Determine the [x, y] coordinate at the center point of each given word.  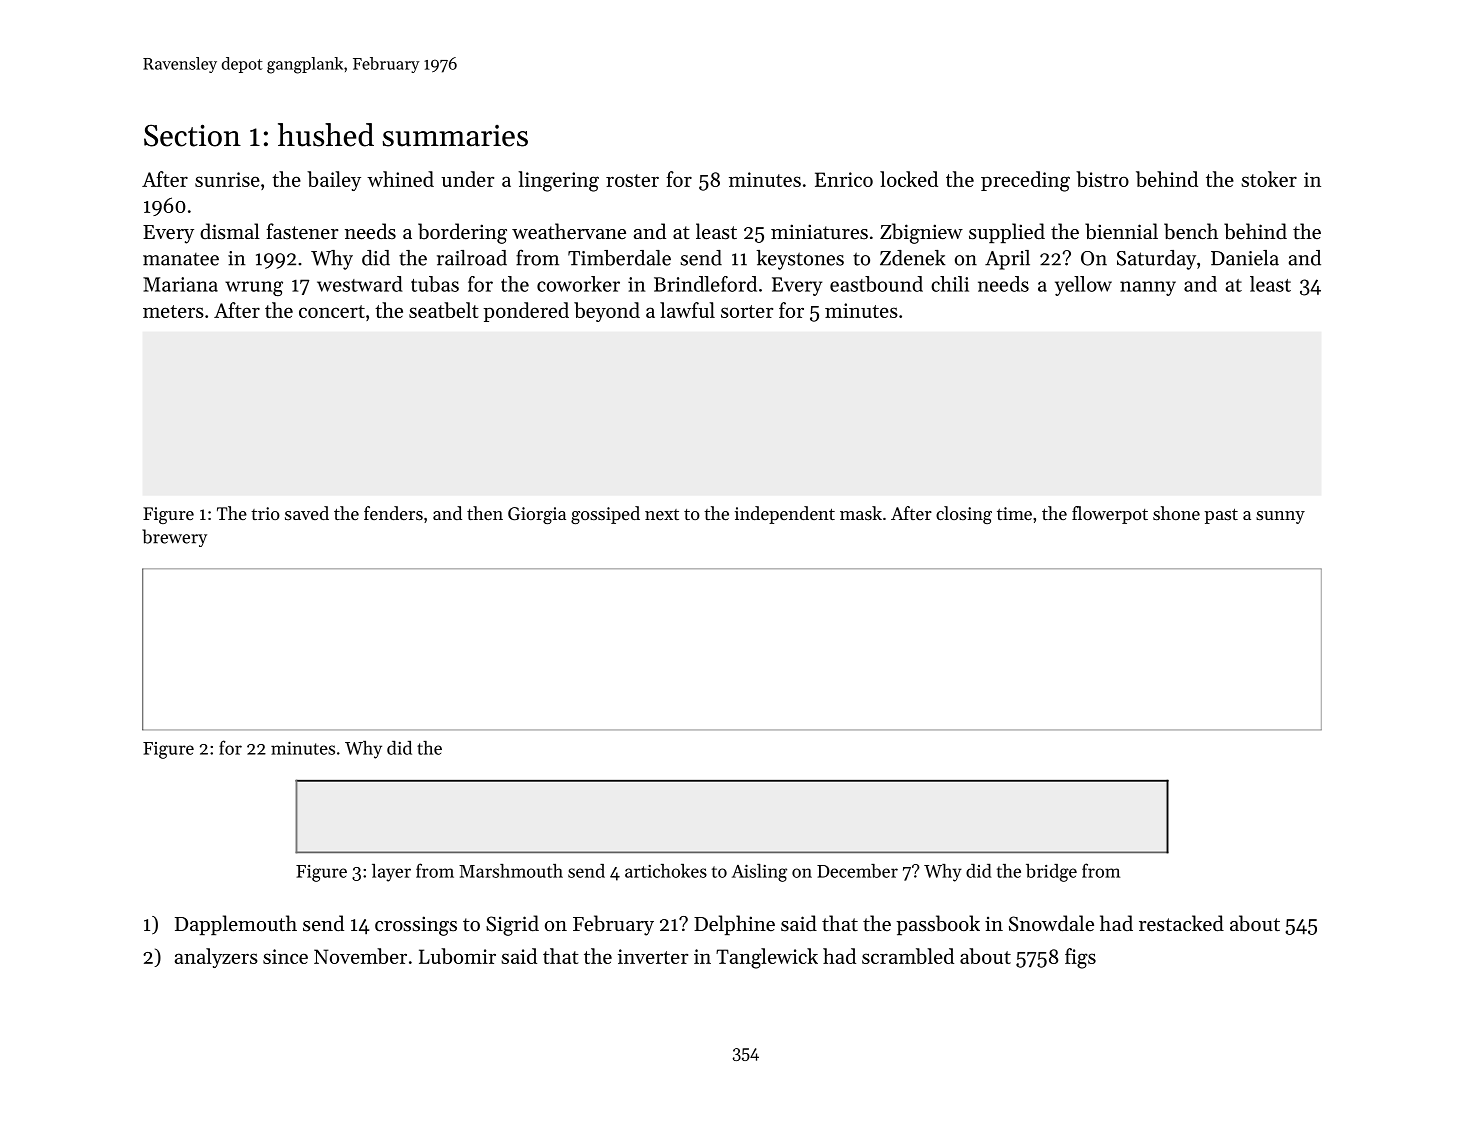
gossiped [605, 515]
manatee [181, 259]
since [285, 956]
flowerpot [1110, 515]
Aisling [759, 872]
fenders [393, 513]
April [1007, 260]
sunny [1280, 517]
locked [909, 179]
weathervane [569, 231]
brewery [174, 538]
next [662, 514]
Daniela [1245, 258]
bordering [462, 233]
